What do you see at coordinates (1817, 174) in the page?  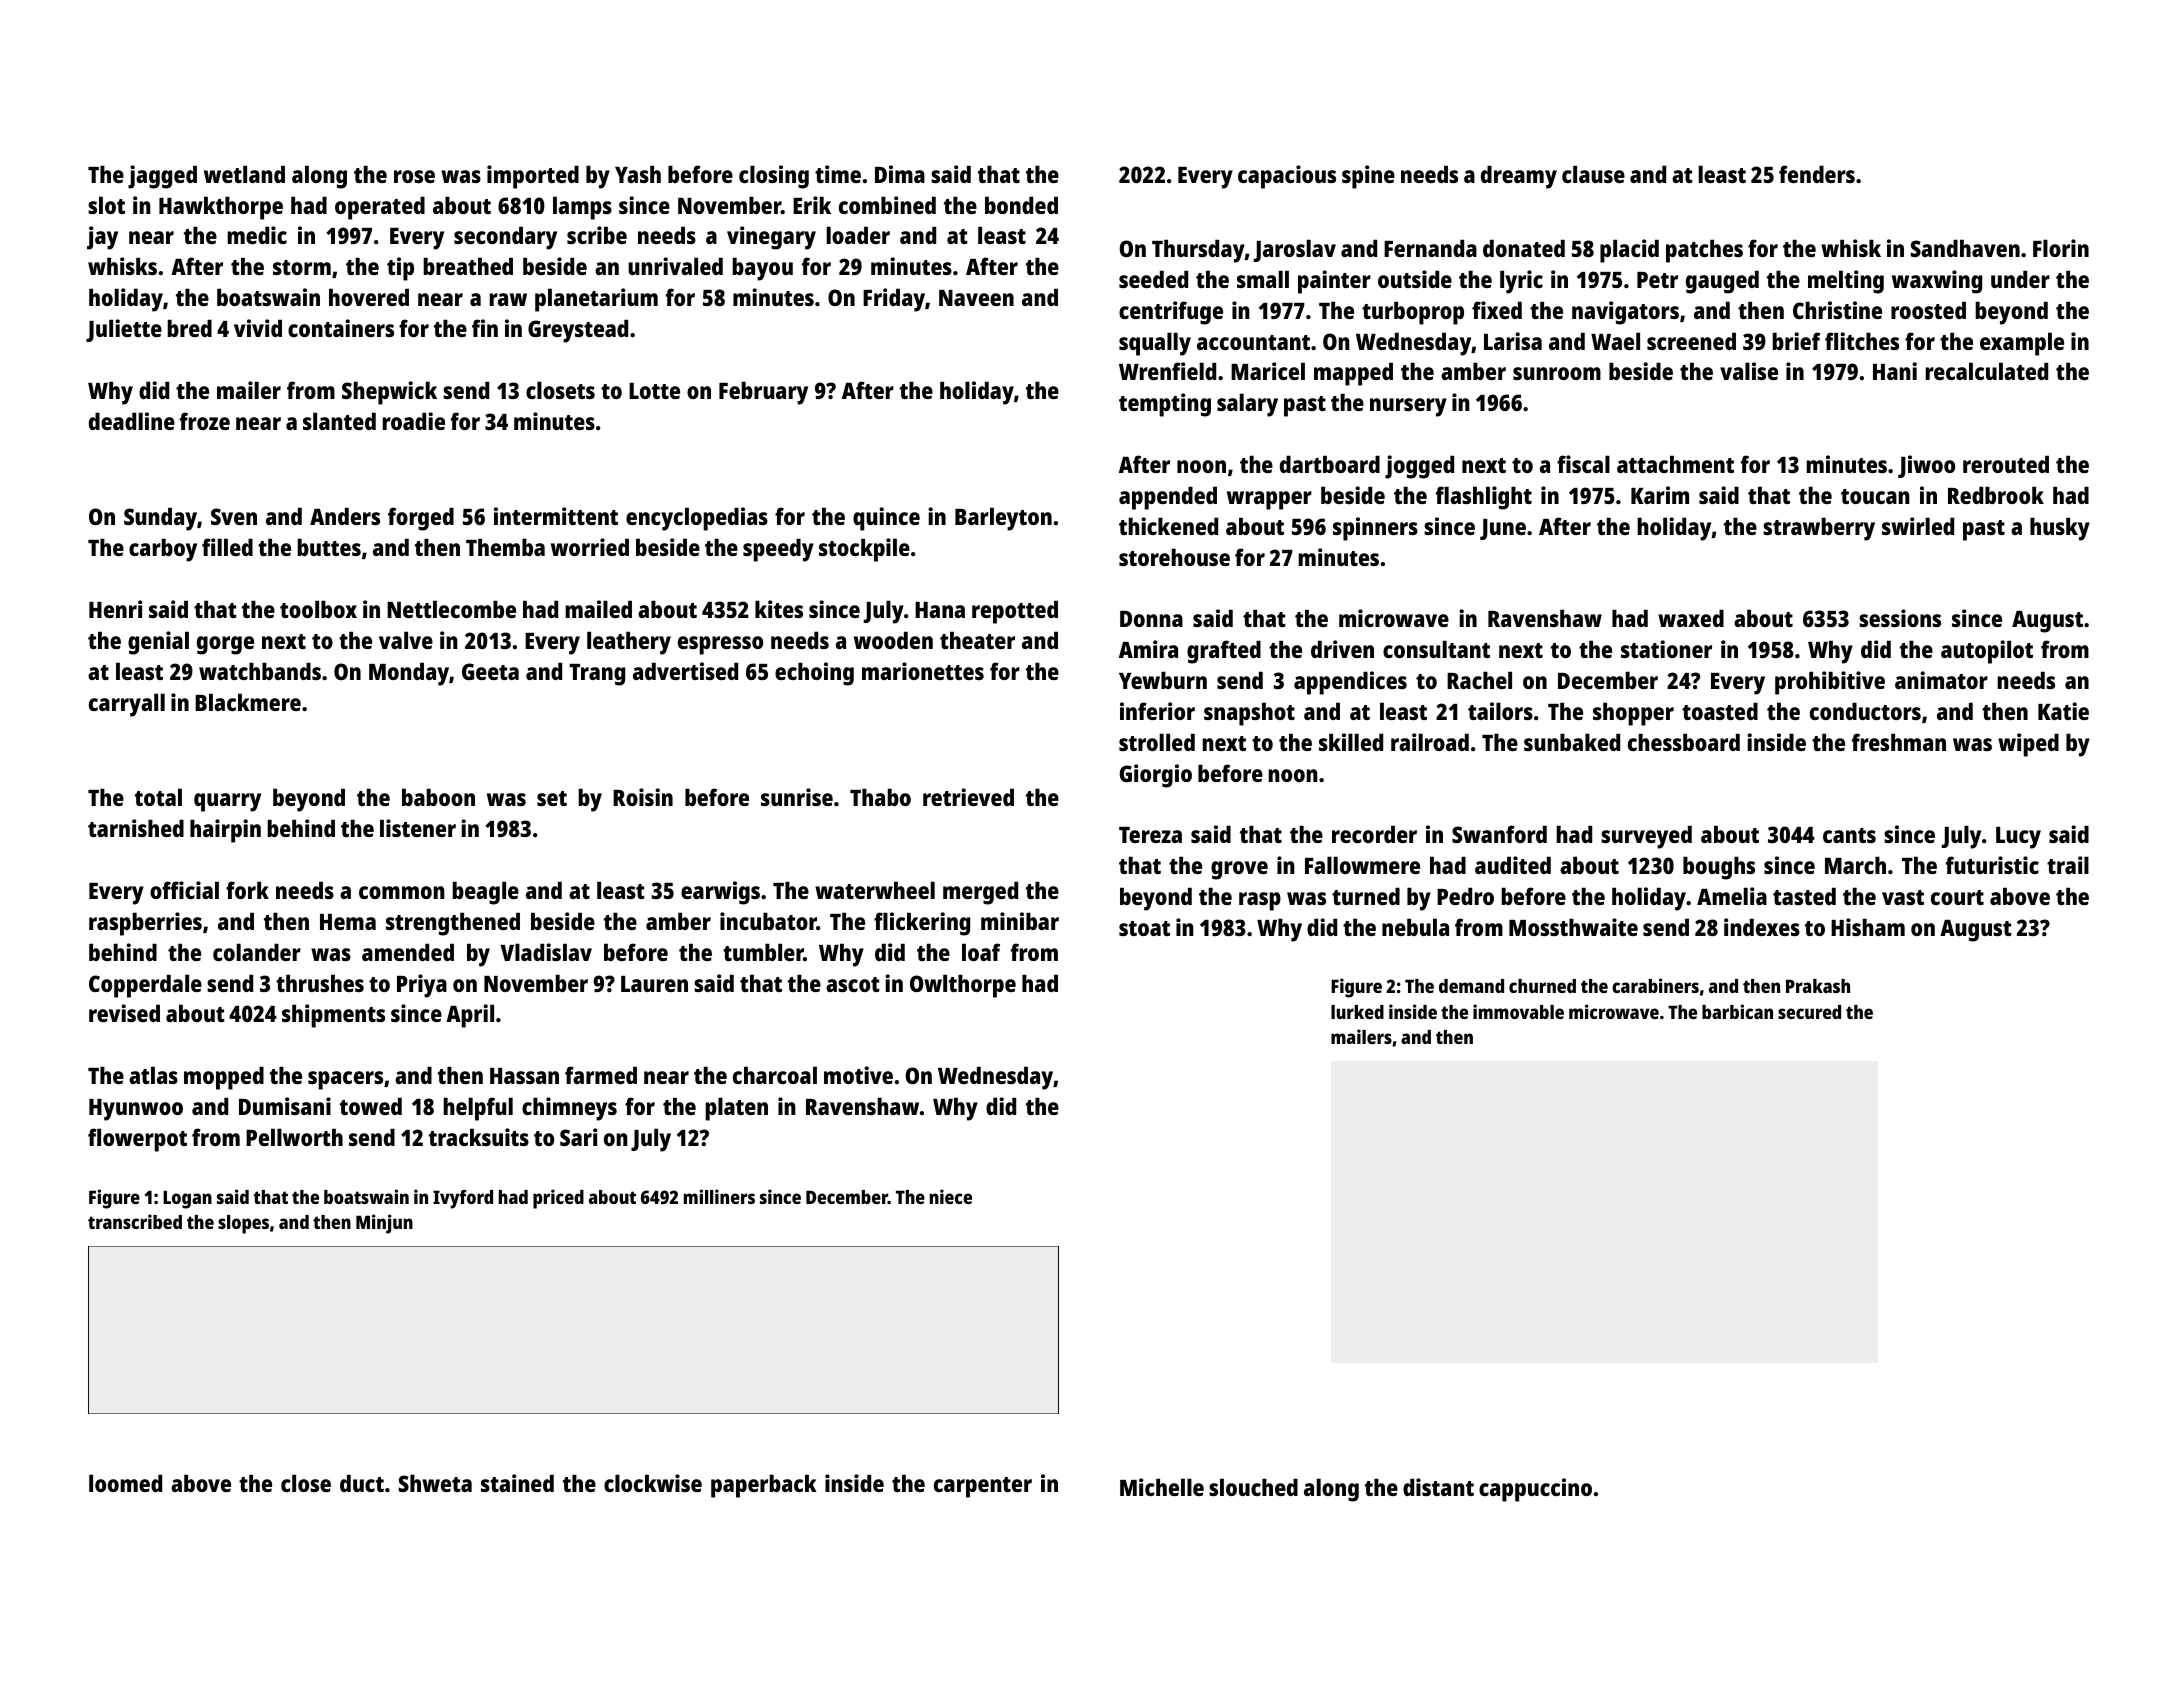 I see `fenders` at bounding box center [1817, 174].
